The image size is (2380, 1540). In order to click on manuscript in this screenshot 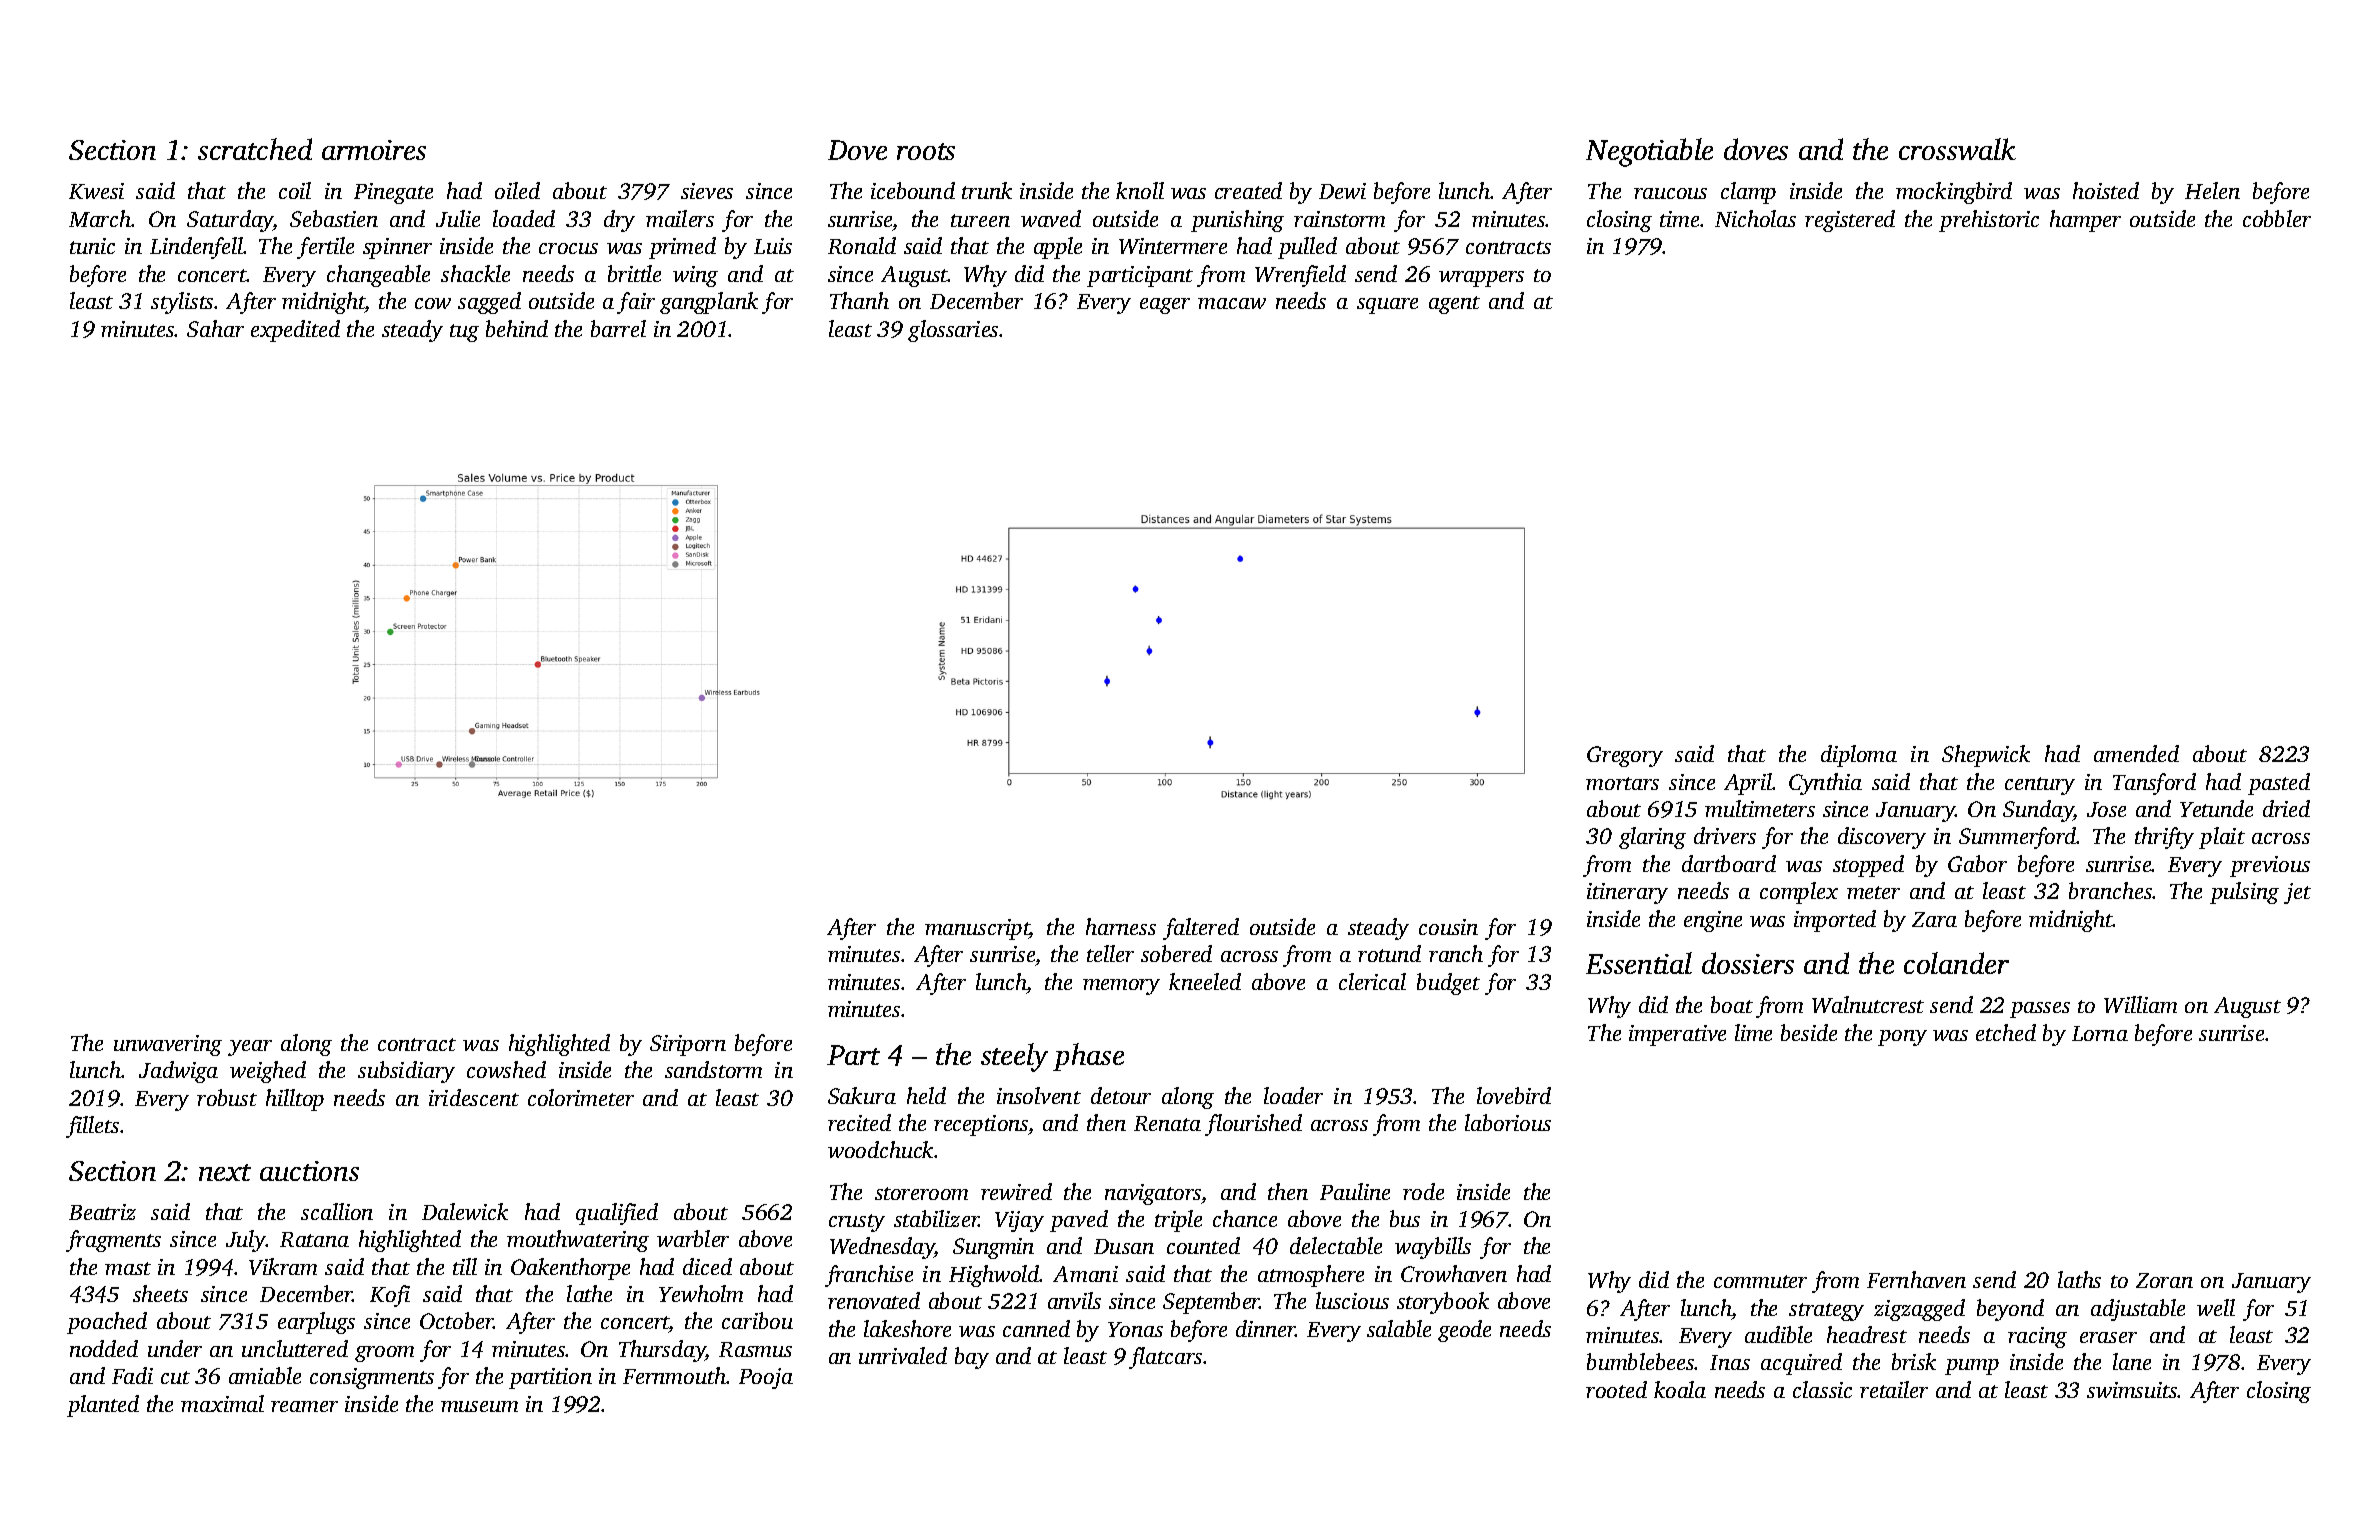, I will do `click(977, 929)`.
